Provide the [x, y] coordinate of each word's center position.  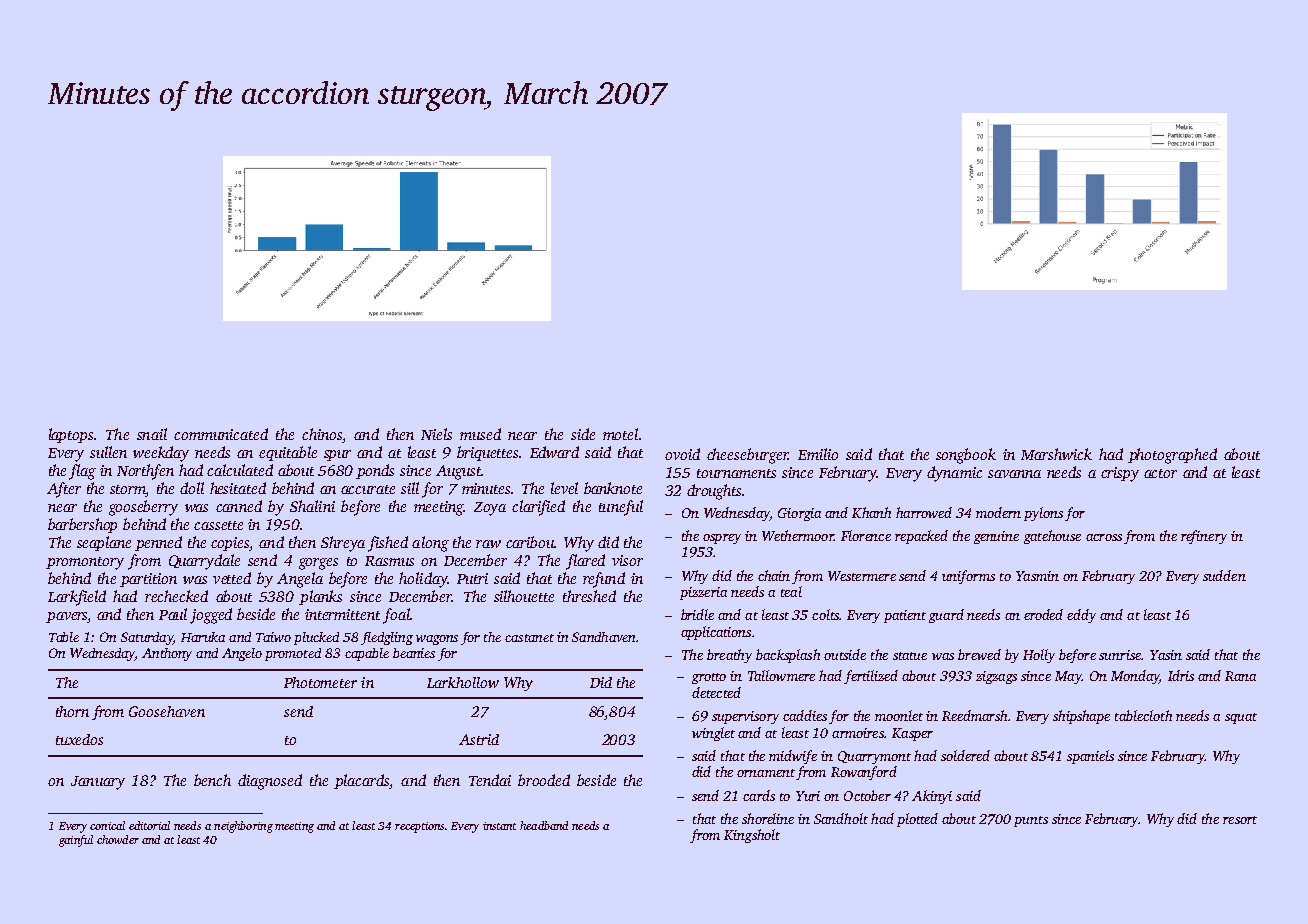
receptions [419, 827]
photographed [1172, 456]
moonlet [899, 715]
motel [620, 434]
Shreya [343, 544]
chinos [322, 434]
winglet [713, 734]
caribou [530, 542]
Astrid [479, 739]
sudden [1224, 575]
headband [544, 825]
